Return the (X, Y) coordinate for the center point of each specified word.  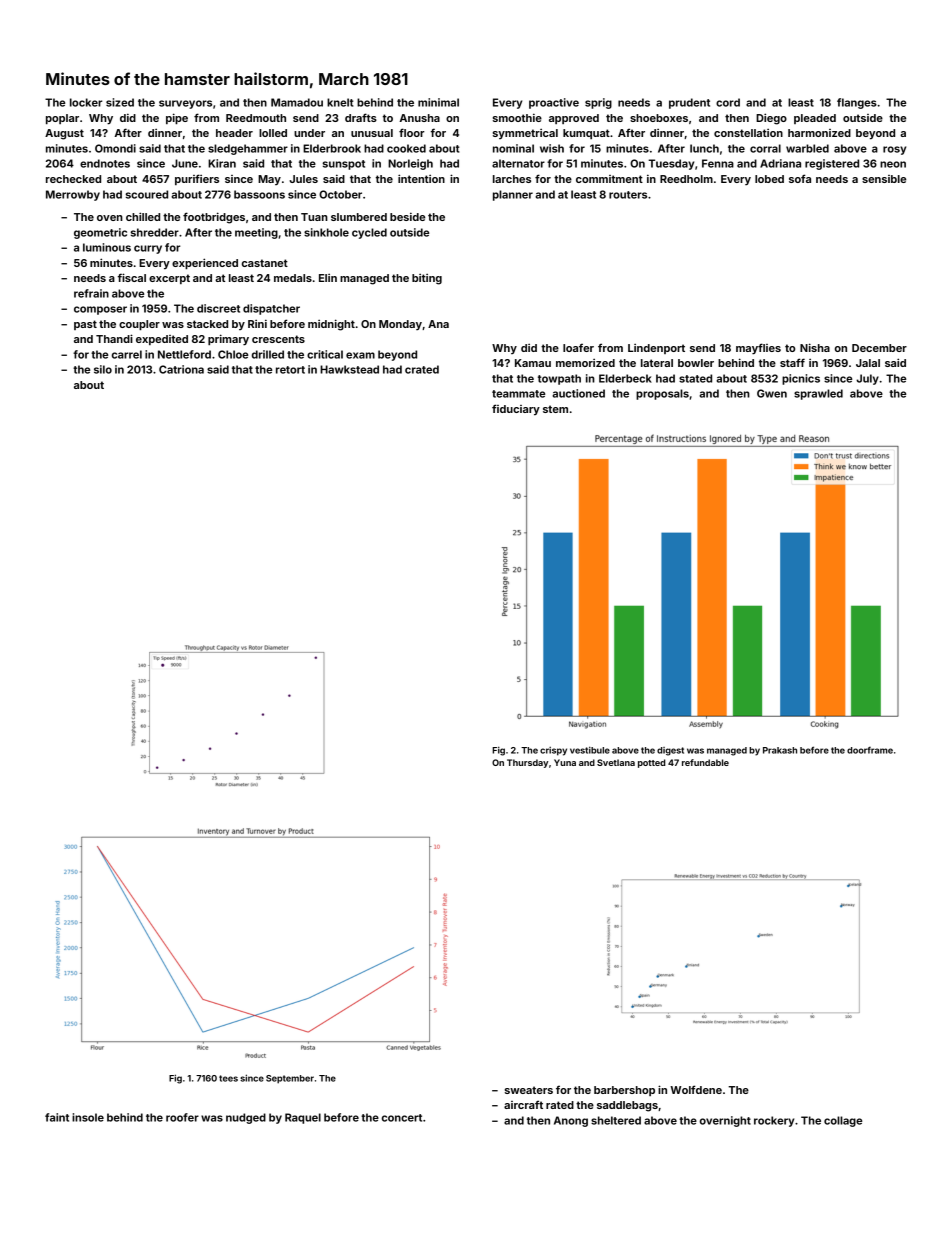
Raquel (303, 1118)
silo (103, 369)
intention (421, 178)
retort (290, 370)
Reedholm (686, 179)
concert (402, 1118)
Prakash (780, 750)
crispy (553, 751)
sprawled (818, 394)
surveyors (185, 104)
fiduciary (516, 409)
